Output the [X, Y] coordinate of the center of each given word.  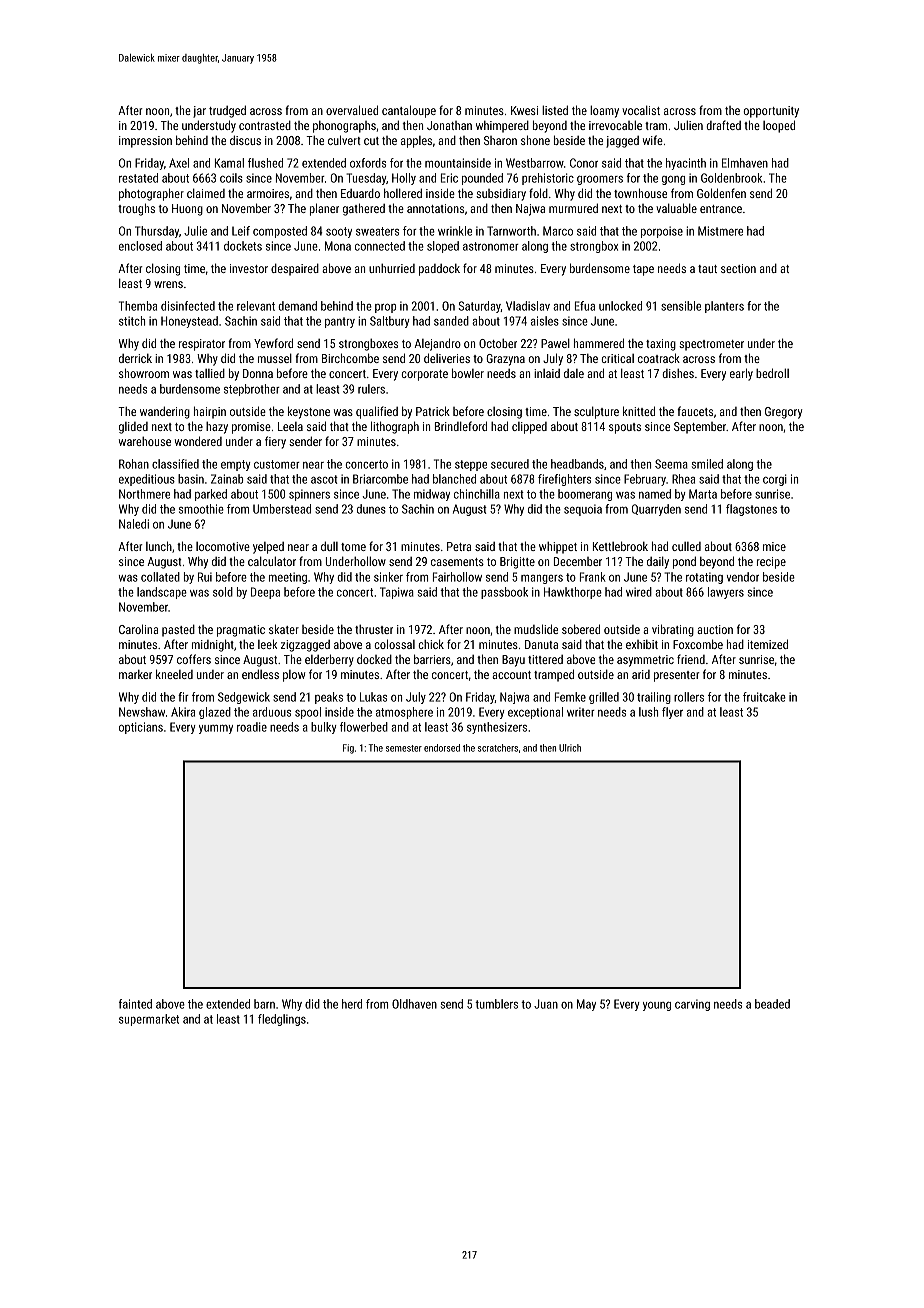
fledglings [282, 1020]
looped [779, 126]
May [586, 1005]
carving [692, 1005]
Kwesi [524, 110]
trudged [227, 111]
